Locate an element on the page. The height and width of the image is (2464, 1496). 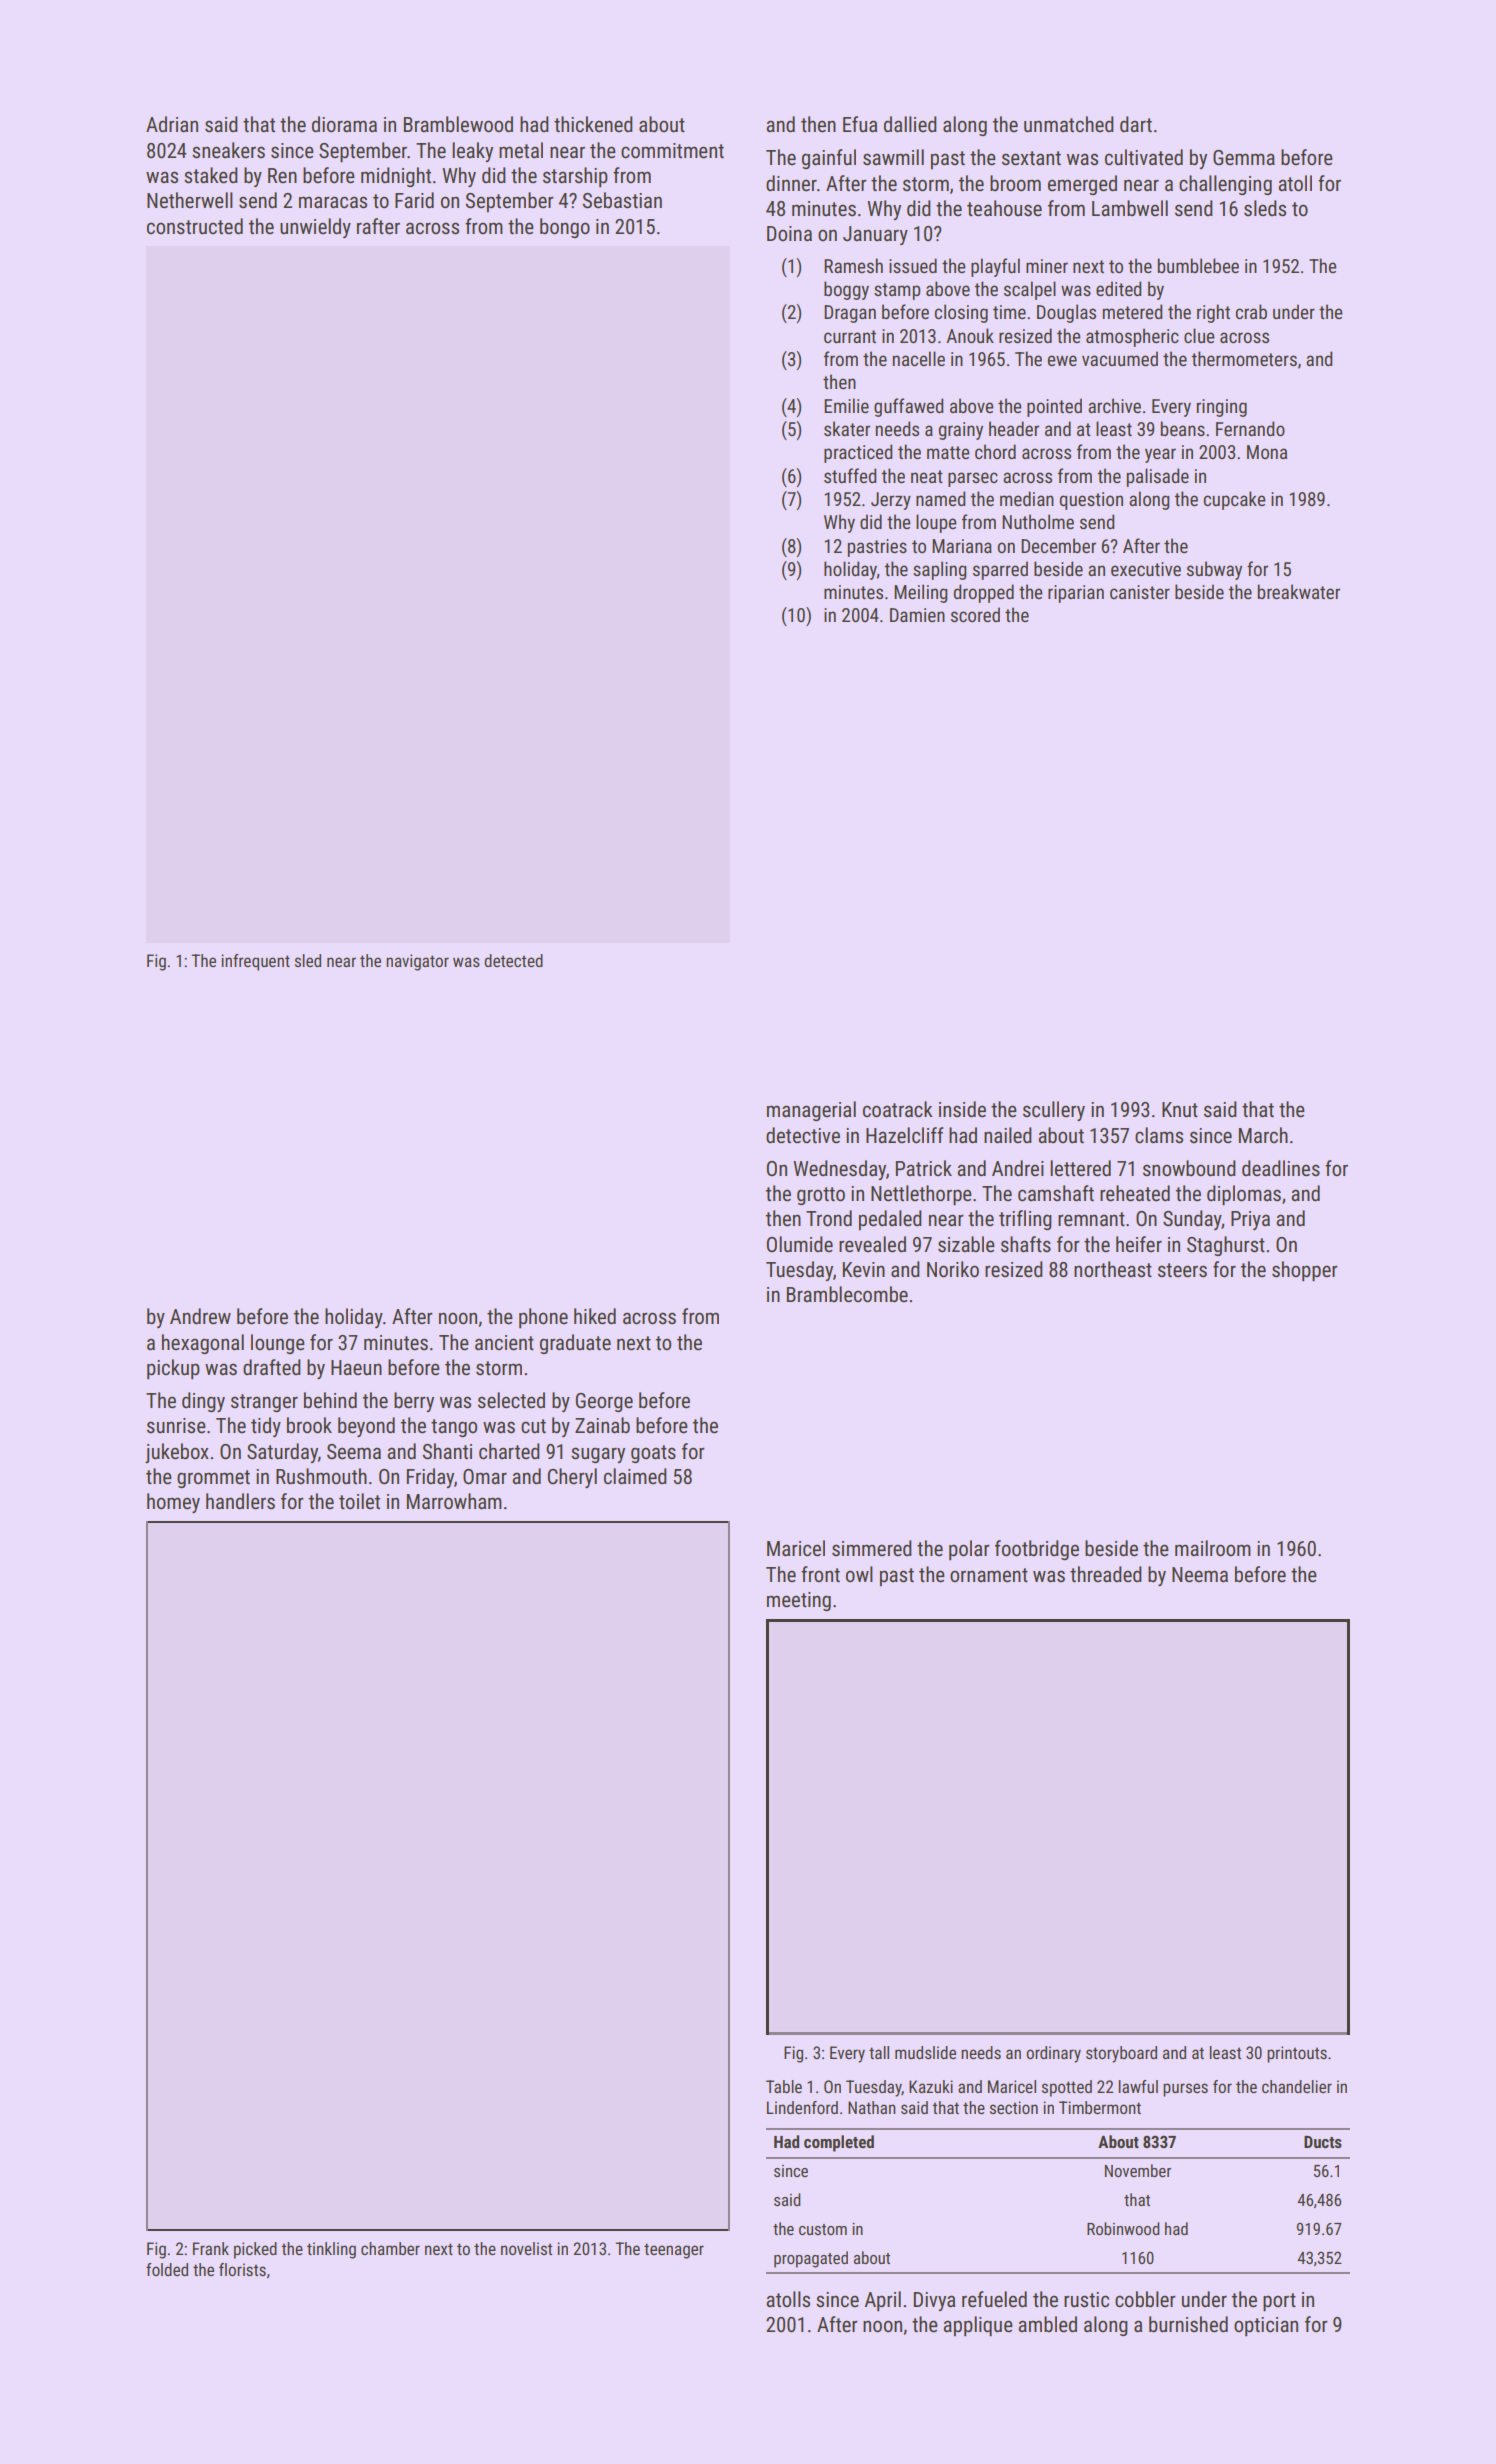
homey is located at coordinates (173, 1503).
